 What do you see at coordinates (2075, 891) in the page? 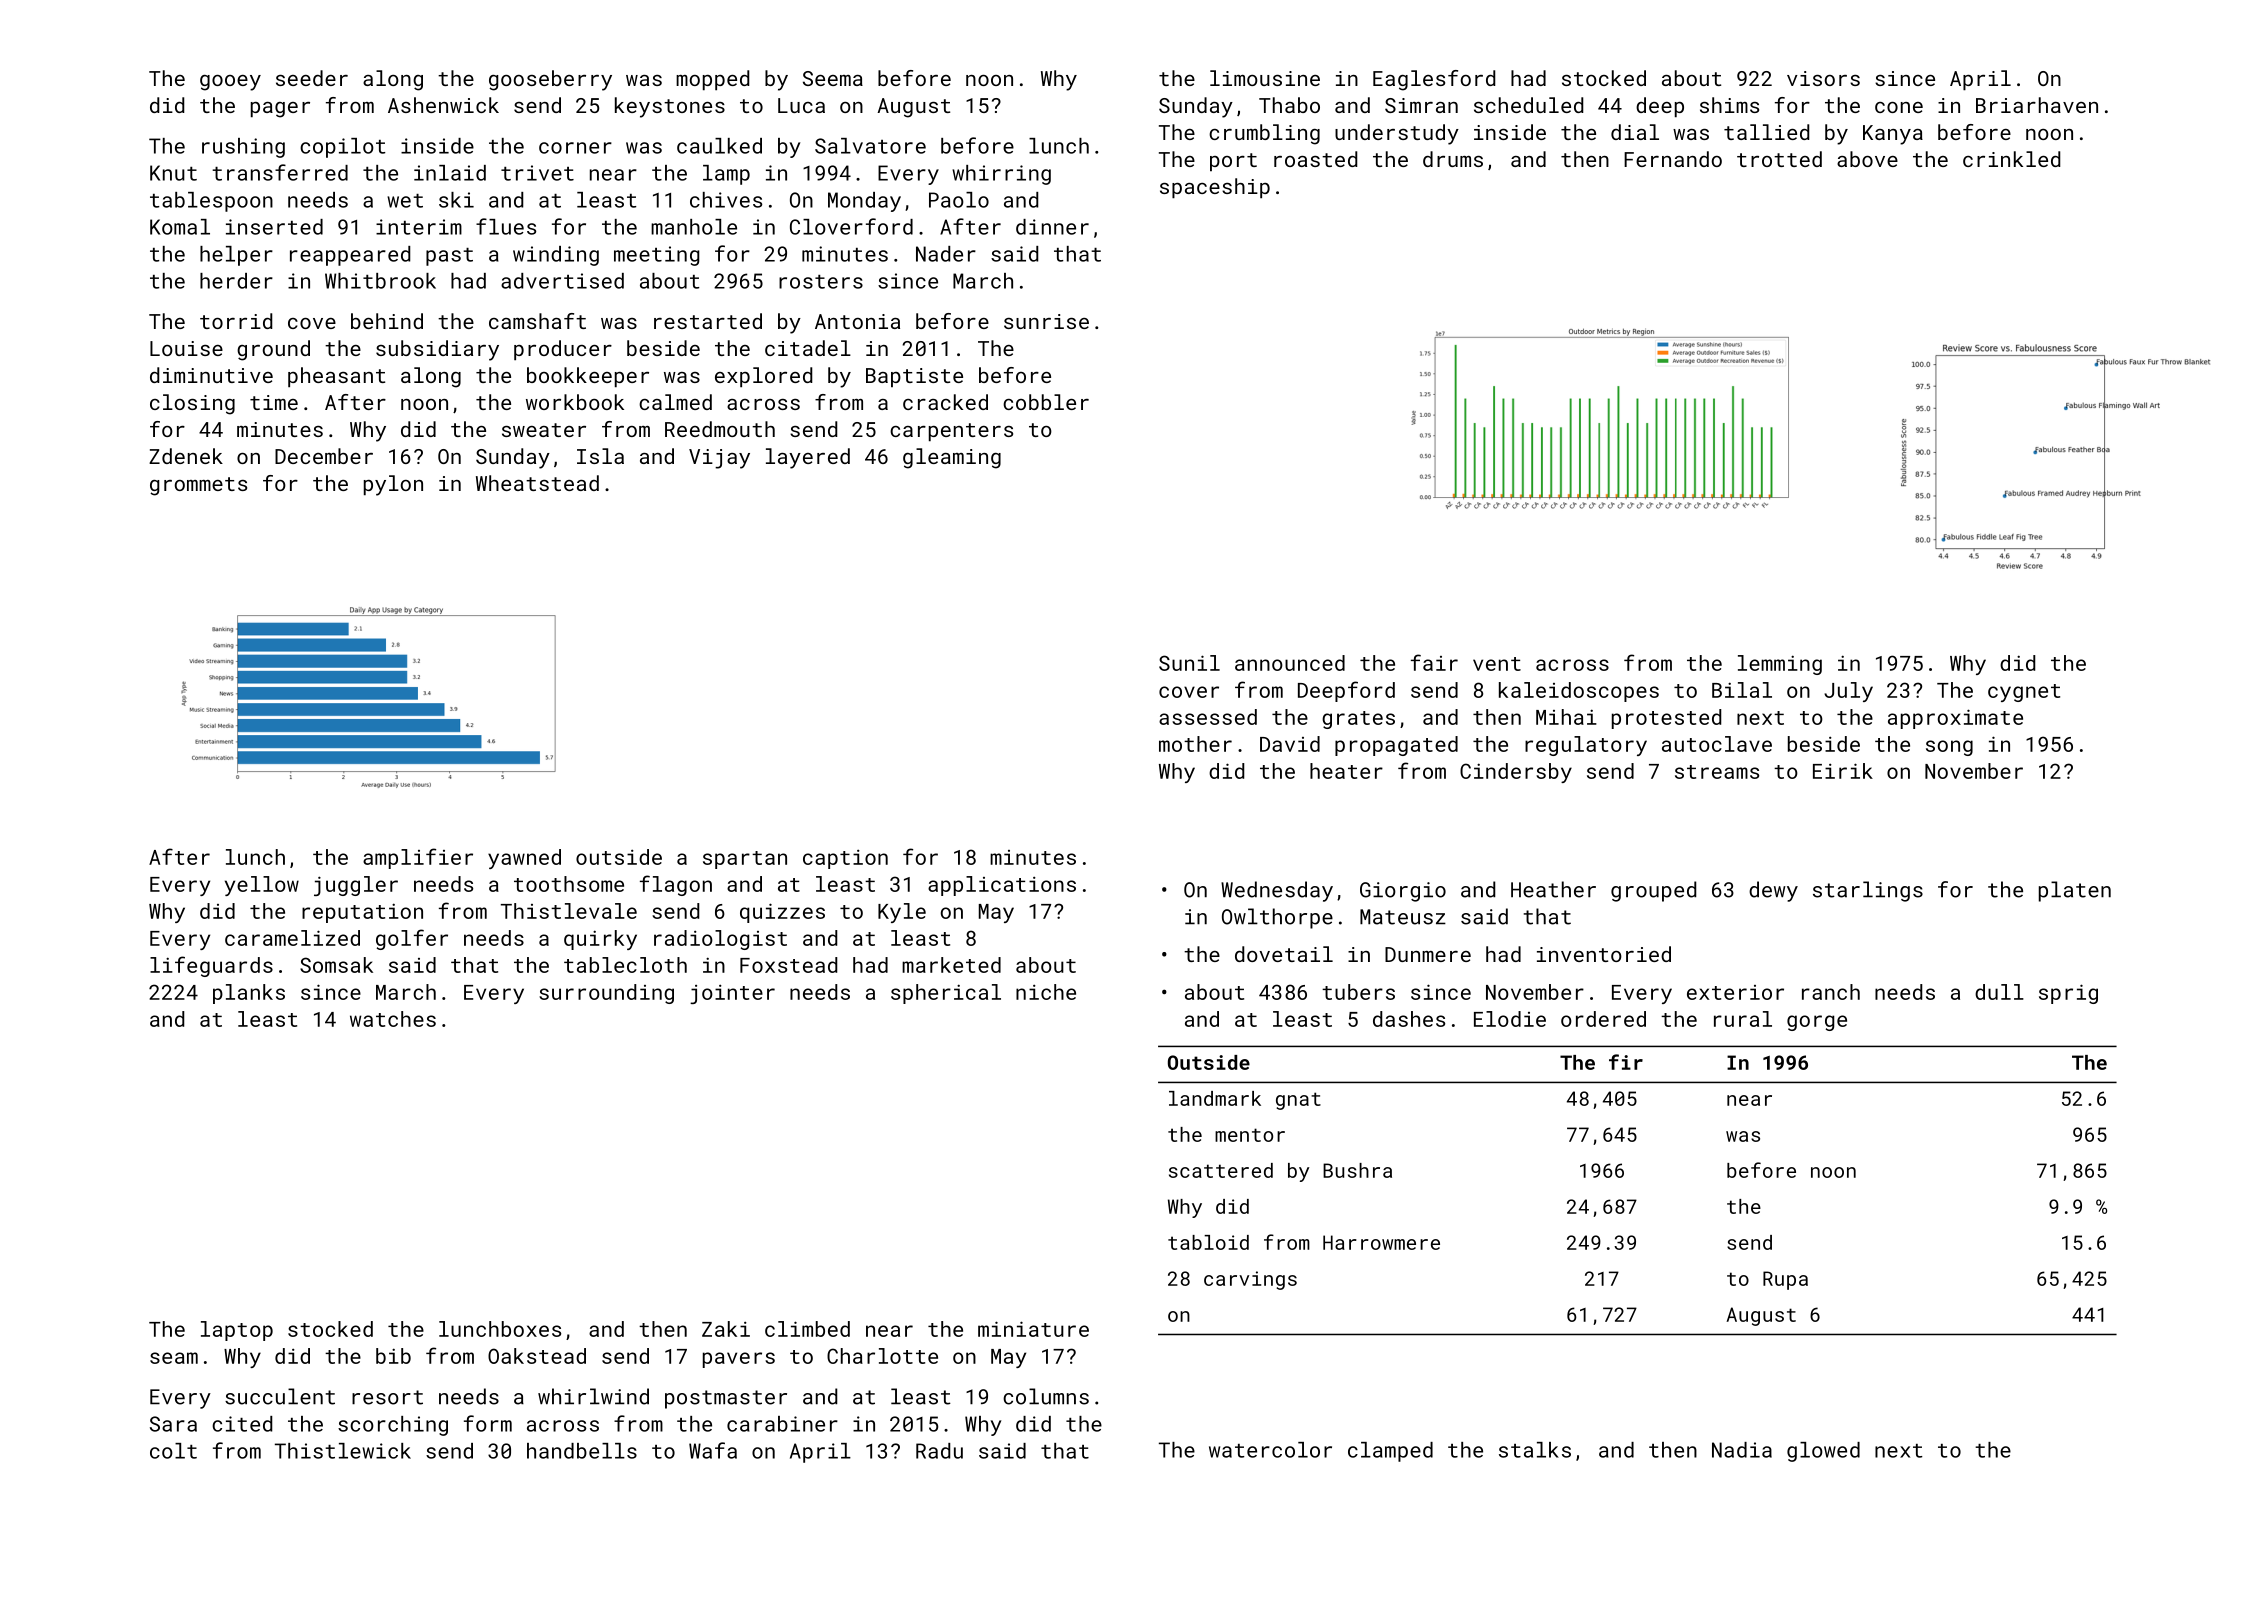
I see `platen` at bounding box center [2075, 891].
